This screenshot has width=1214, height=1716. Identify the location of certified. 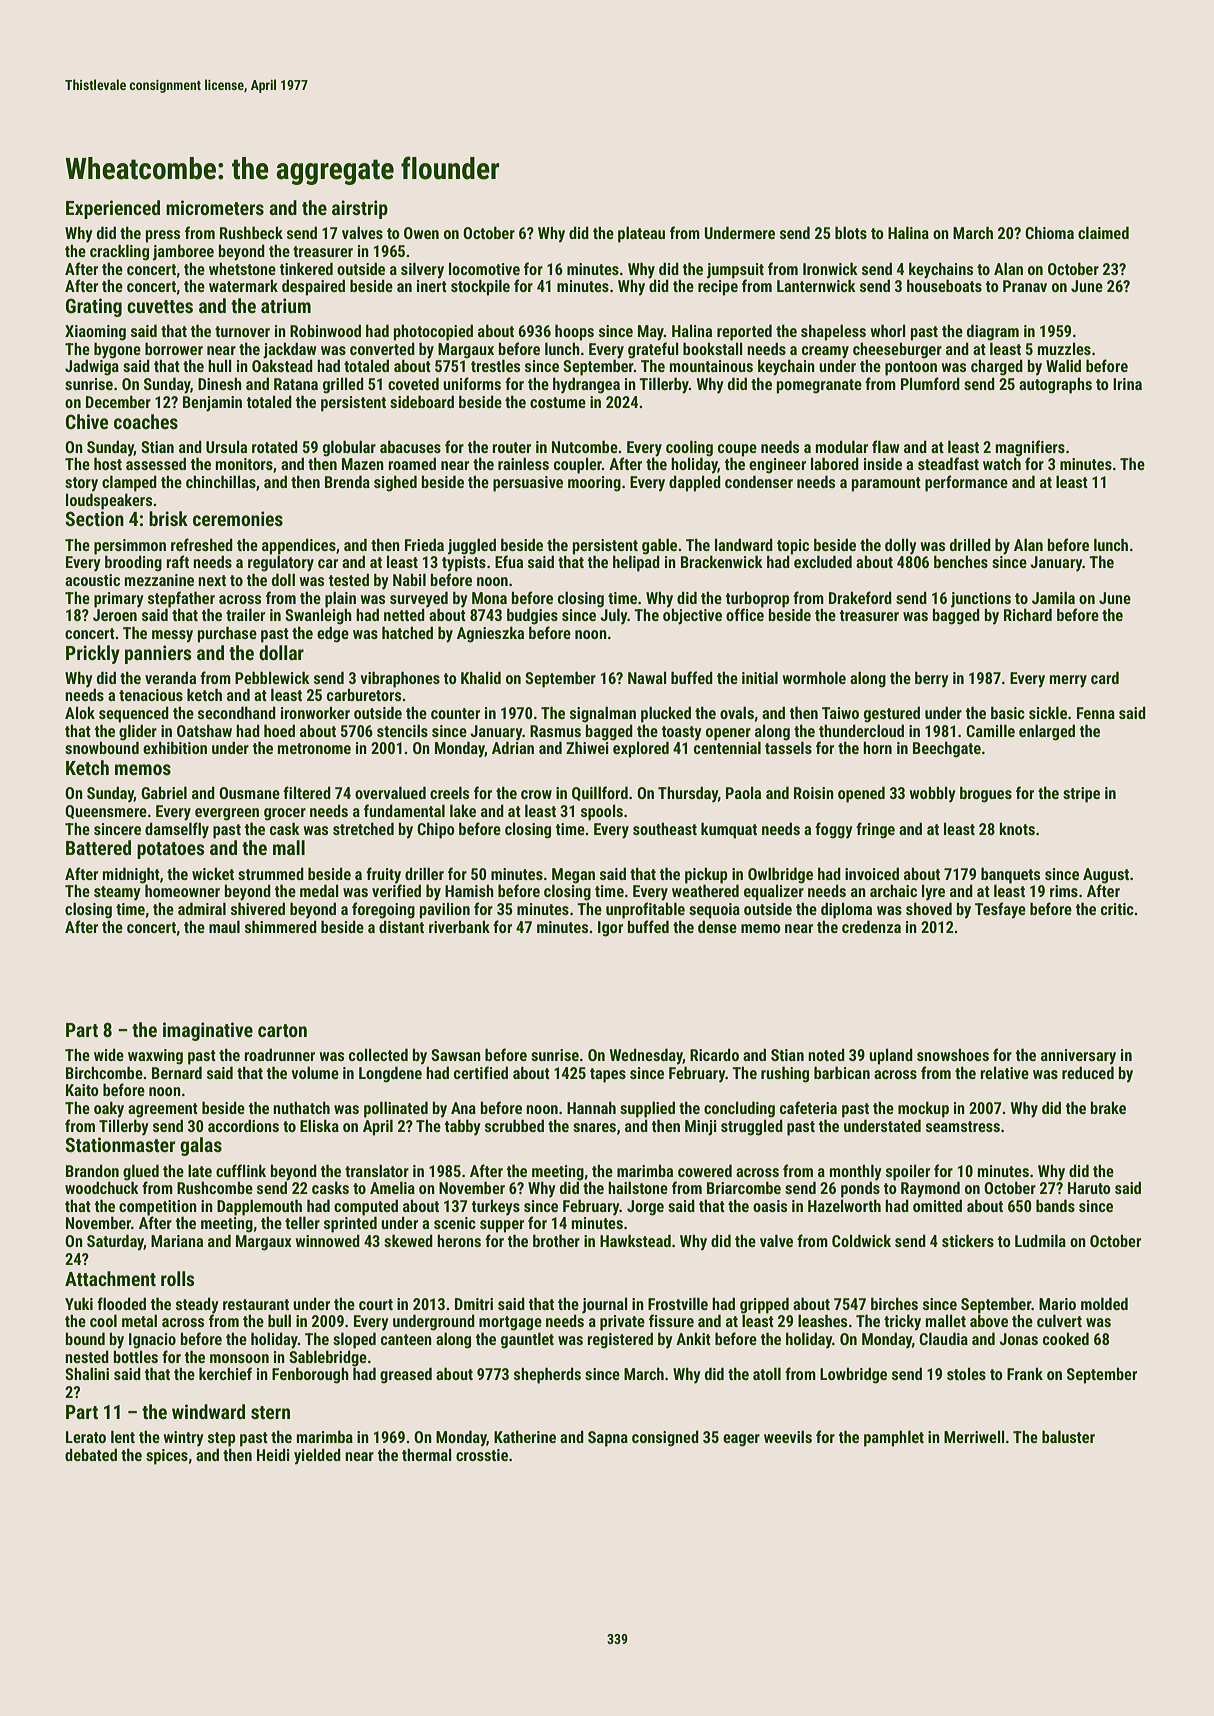
(481, 1072).
